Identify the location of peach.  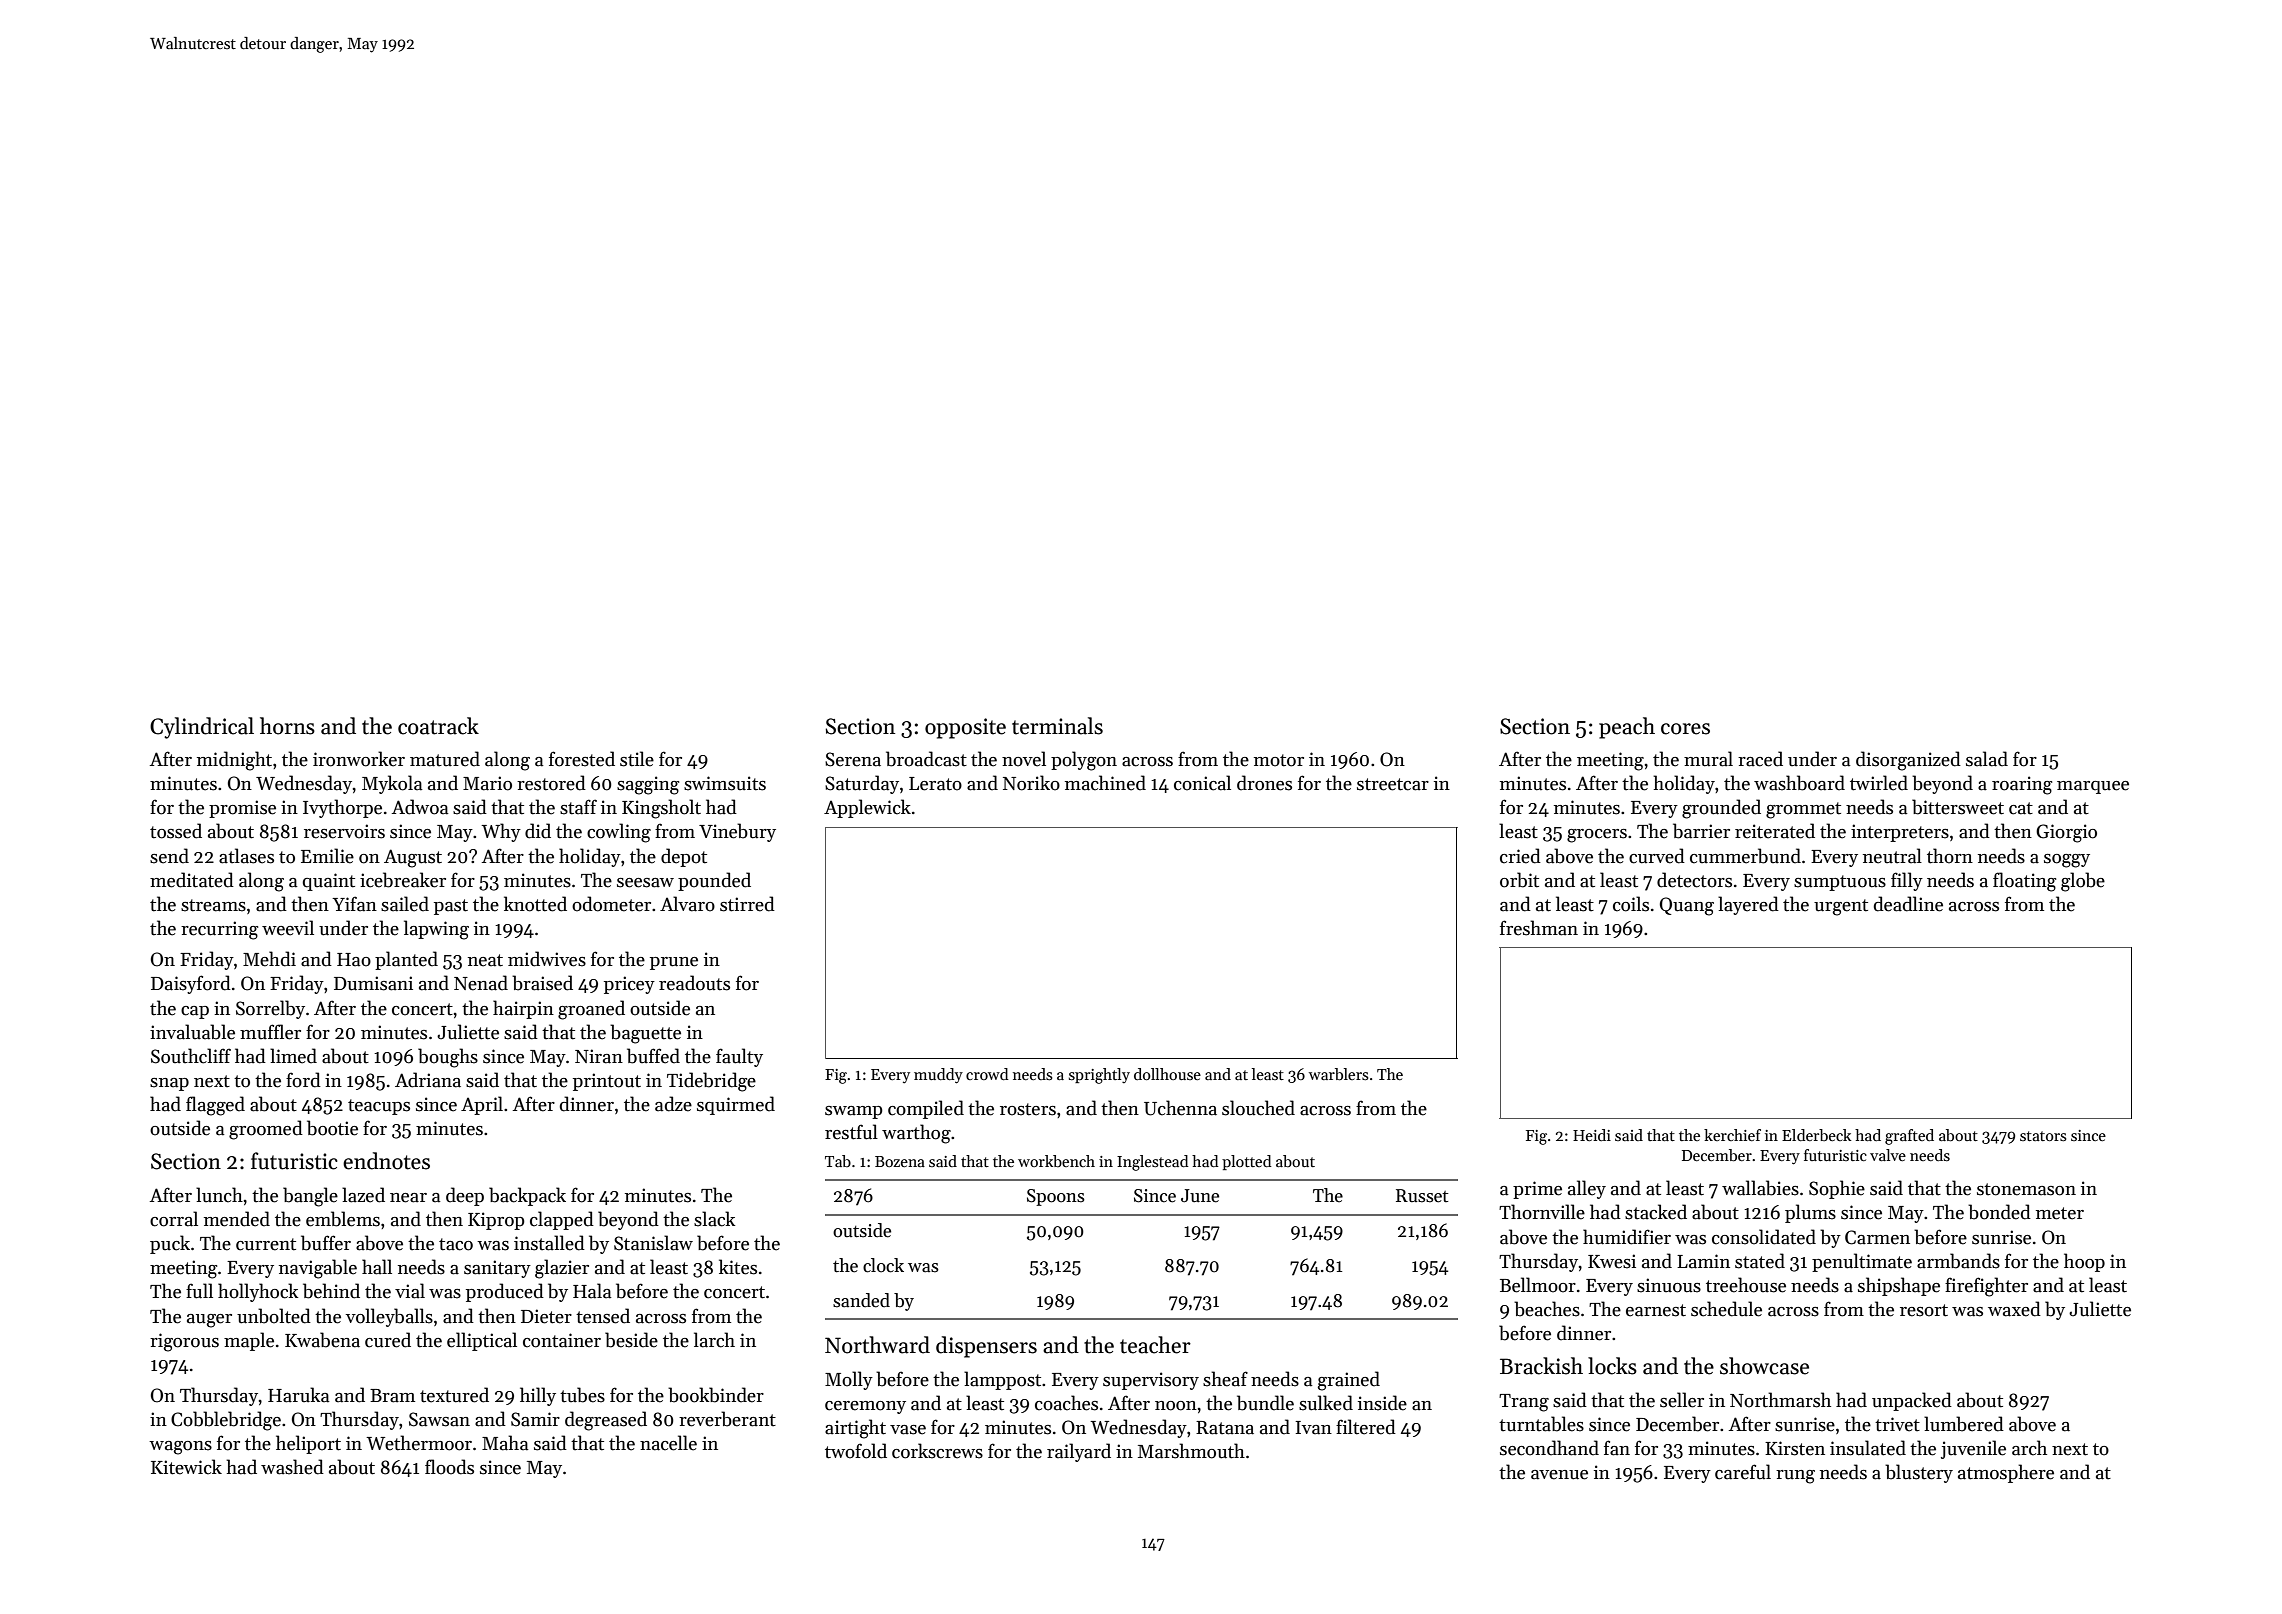
(1627, 728).
